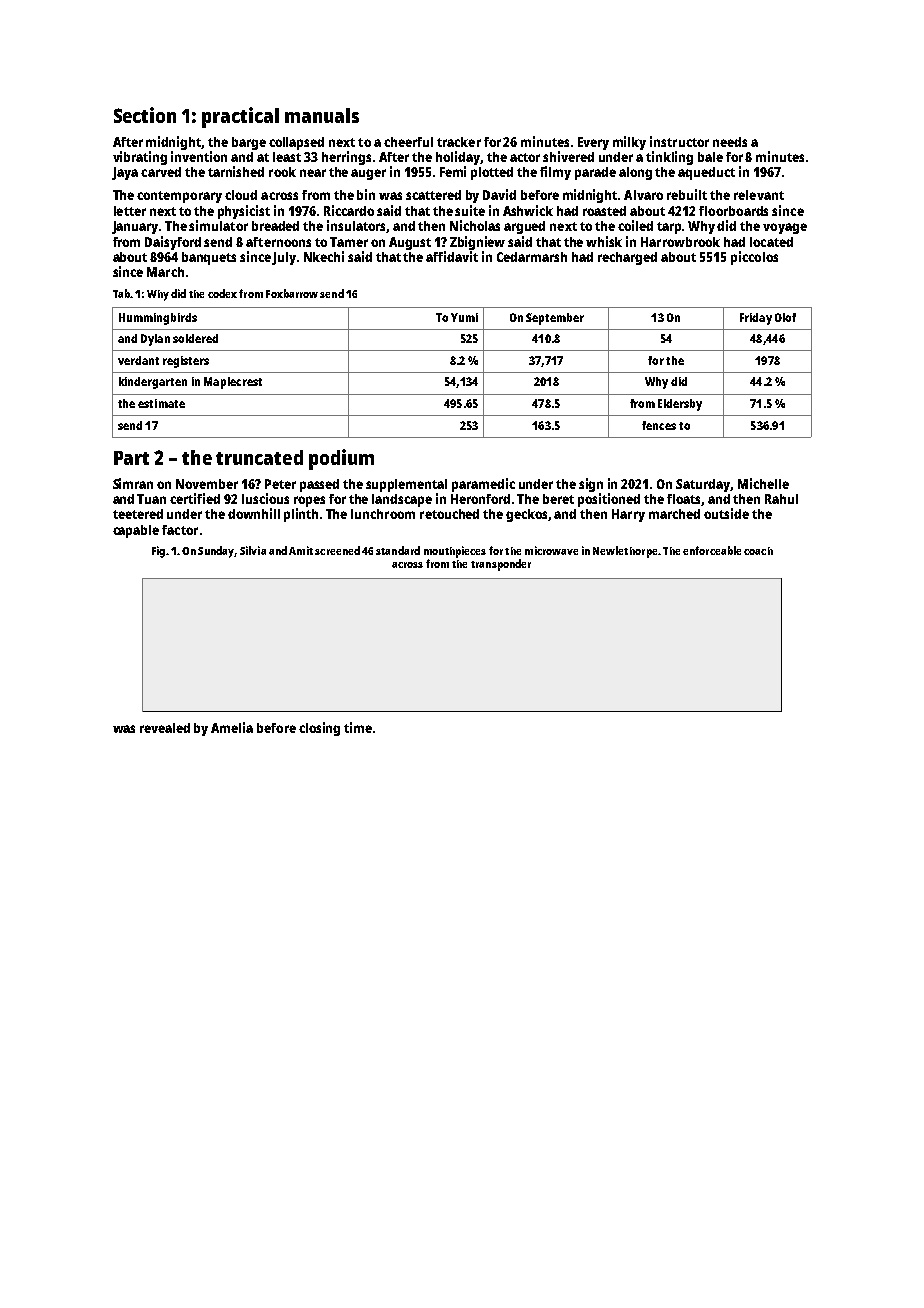  I want to click on September, so click(555, 319).
